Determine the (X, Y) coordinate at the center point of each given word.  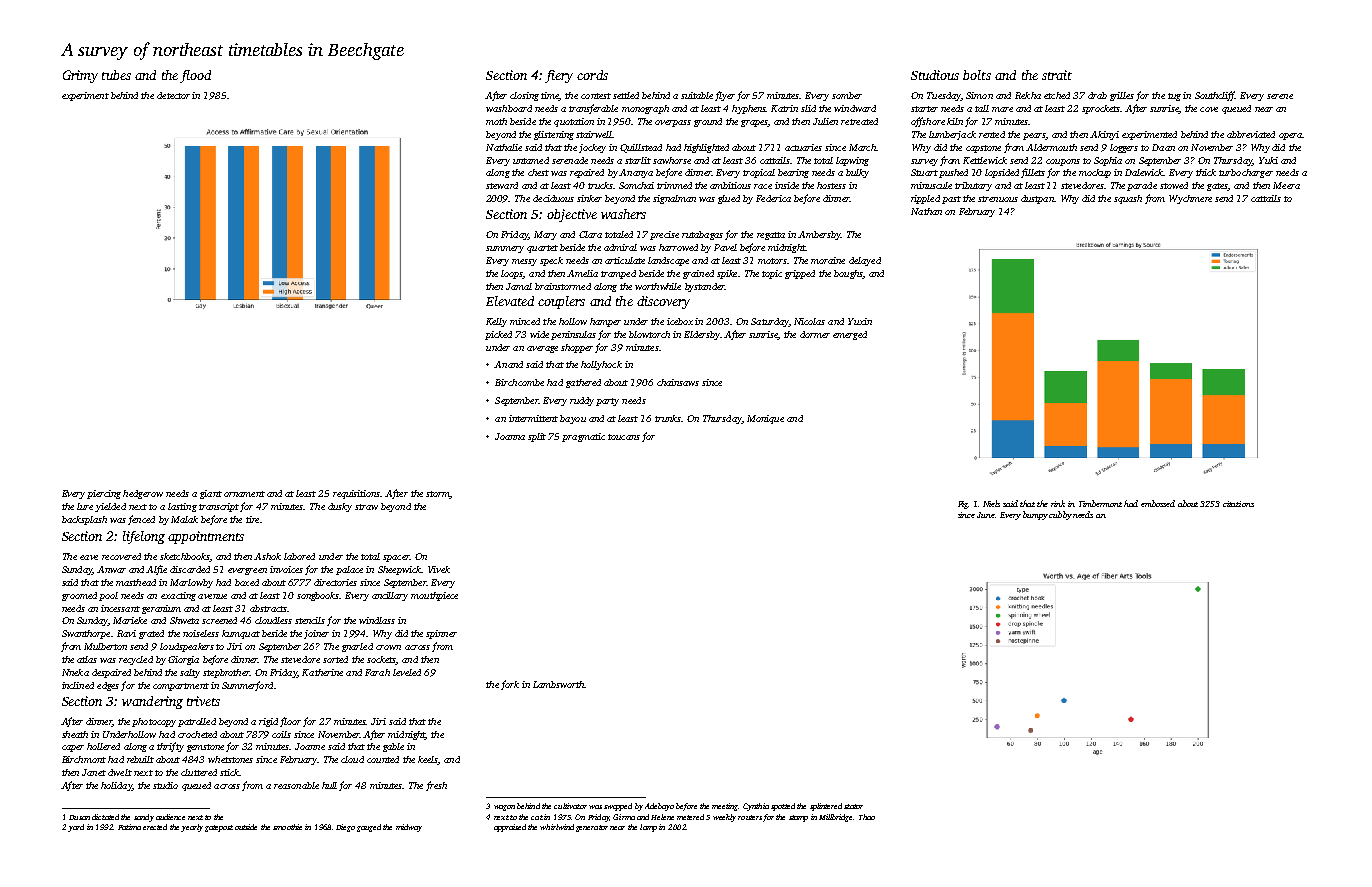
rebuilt (140, 759)
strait (1057, 75)
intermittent (533, 418)
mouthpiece (434, 596)
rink (1058, 503)
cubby (1060, 515)
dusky (340, 507)
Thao (867, 817)
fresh (436, 786)
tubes (116, 75)
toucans (624, 437)
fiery (559, 76)
